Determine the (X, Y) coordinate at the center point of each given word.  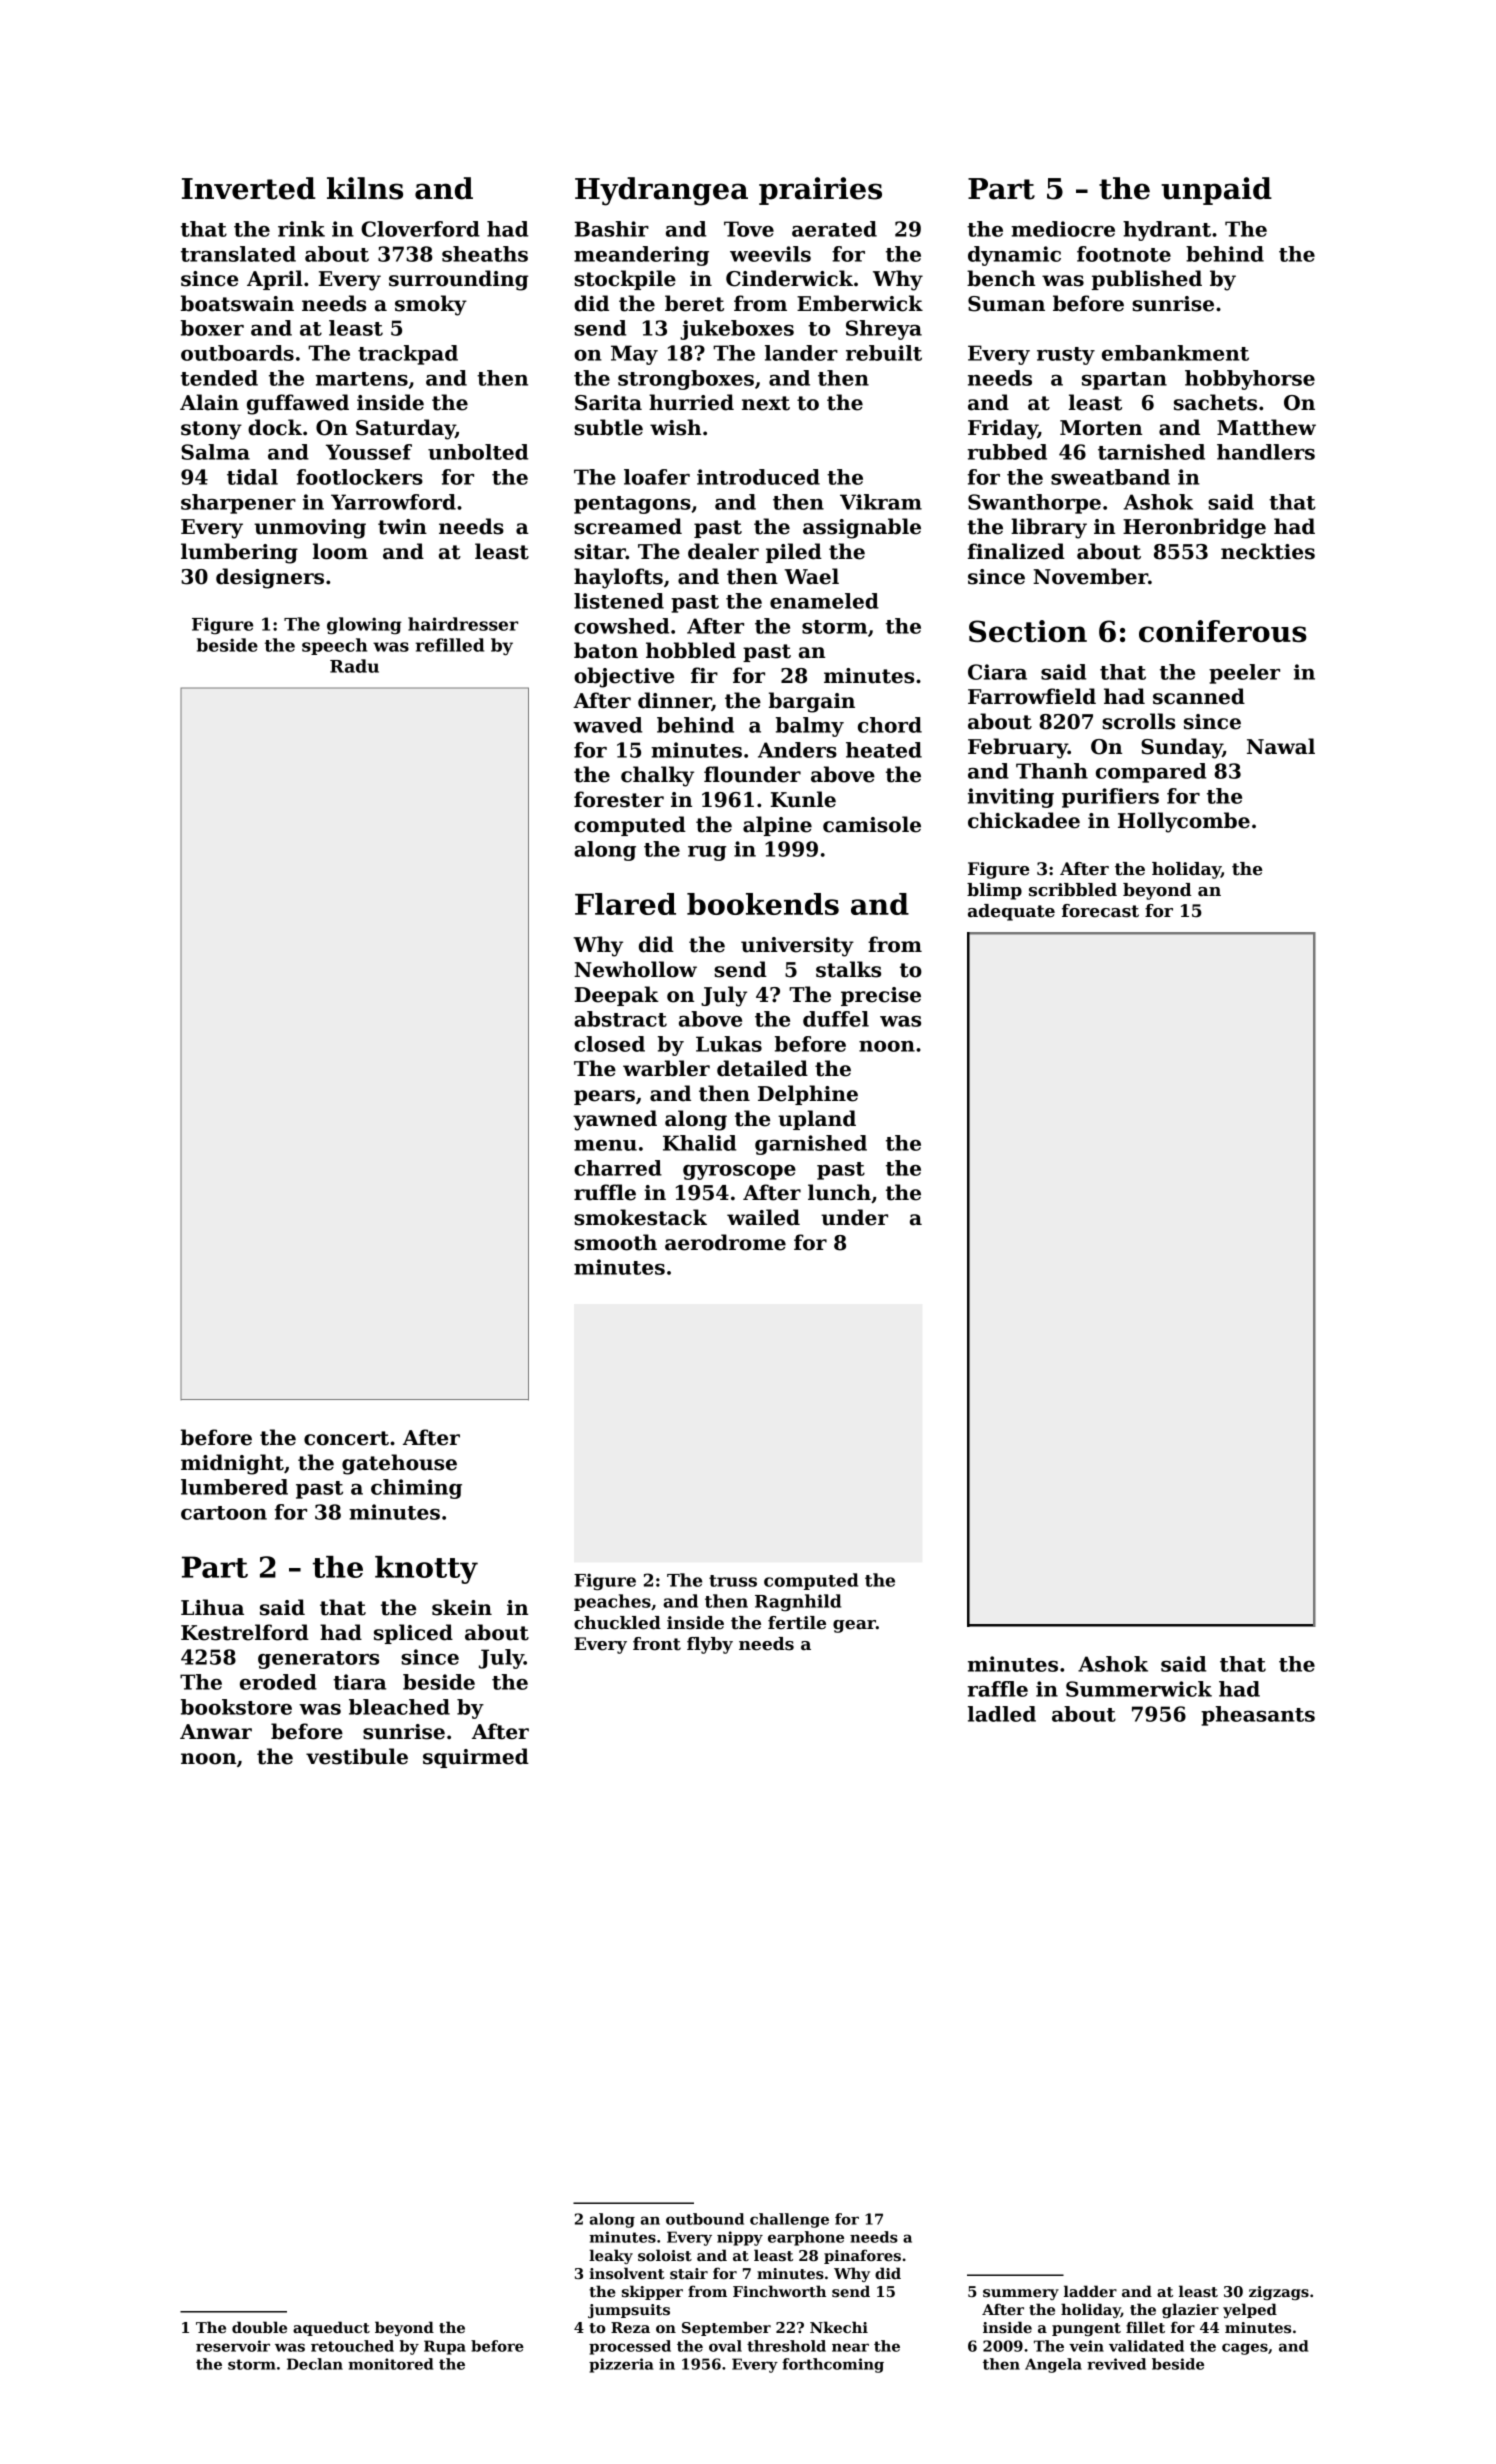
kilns (365, 188)
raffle (998, 1689)
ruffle (605, 1192)
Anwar (216, 1732)
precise (881, 996)
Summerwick (1139, 1689)
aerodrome (725, 1242)
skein (462, 1607)
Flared (625, 904)
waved (607, 725)
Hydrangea (661, 191)
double (259, 2327)
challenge (789, 2220)
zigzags (1279, 2293)
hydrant (1167, 231)
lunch (839, 1192)
